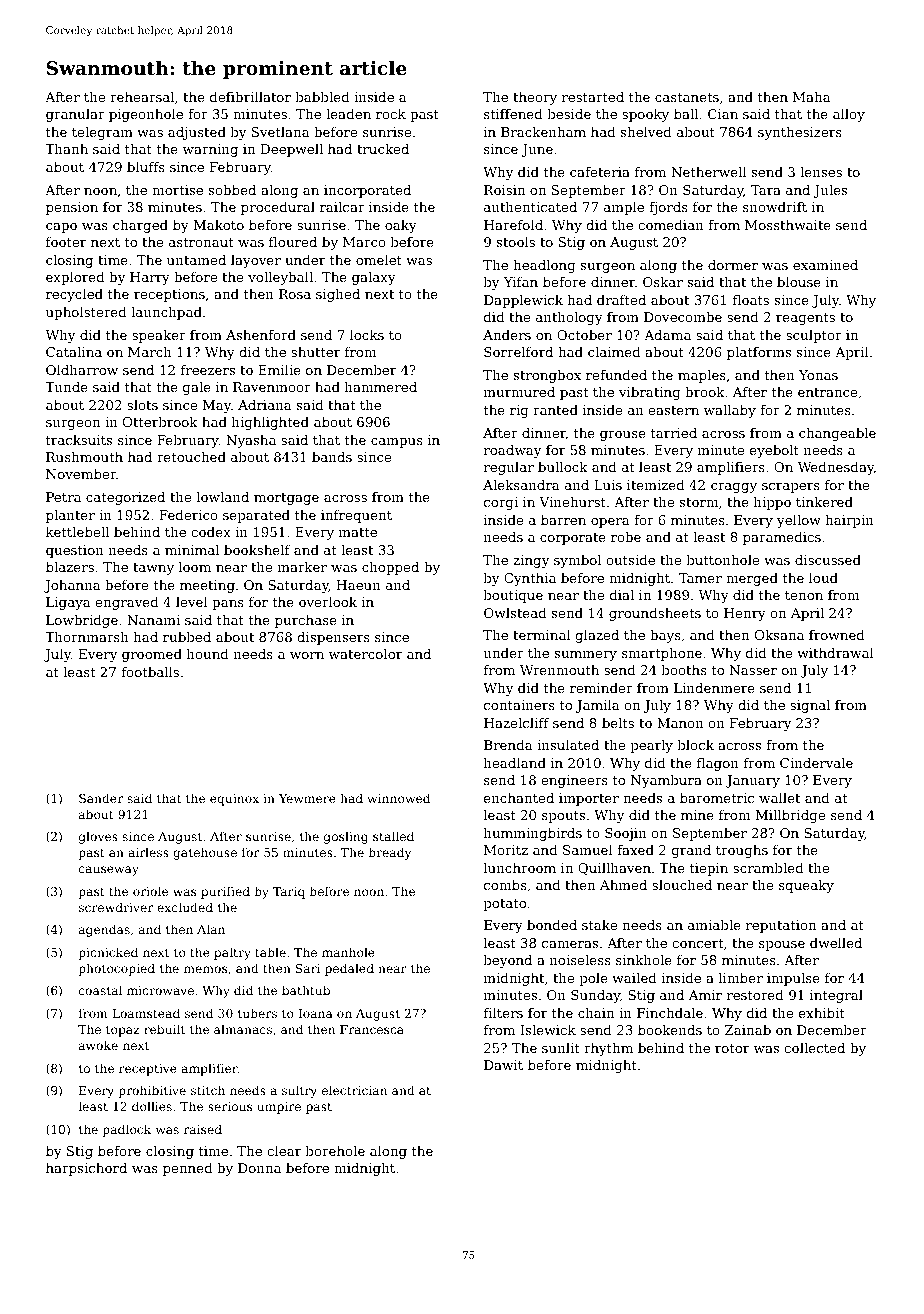  What do you see at coordinates (142, 97) in the screenshot?
I see `rehearsal` at bounding box center [142, 97].
